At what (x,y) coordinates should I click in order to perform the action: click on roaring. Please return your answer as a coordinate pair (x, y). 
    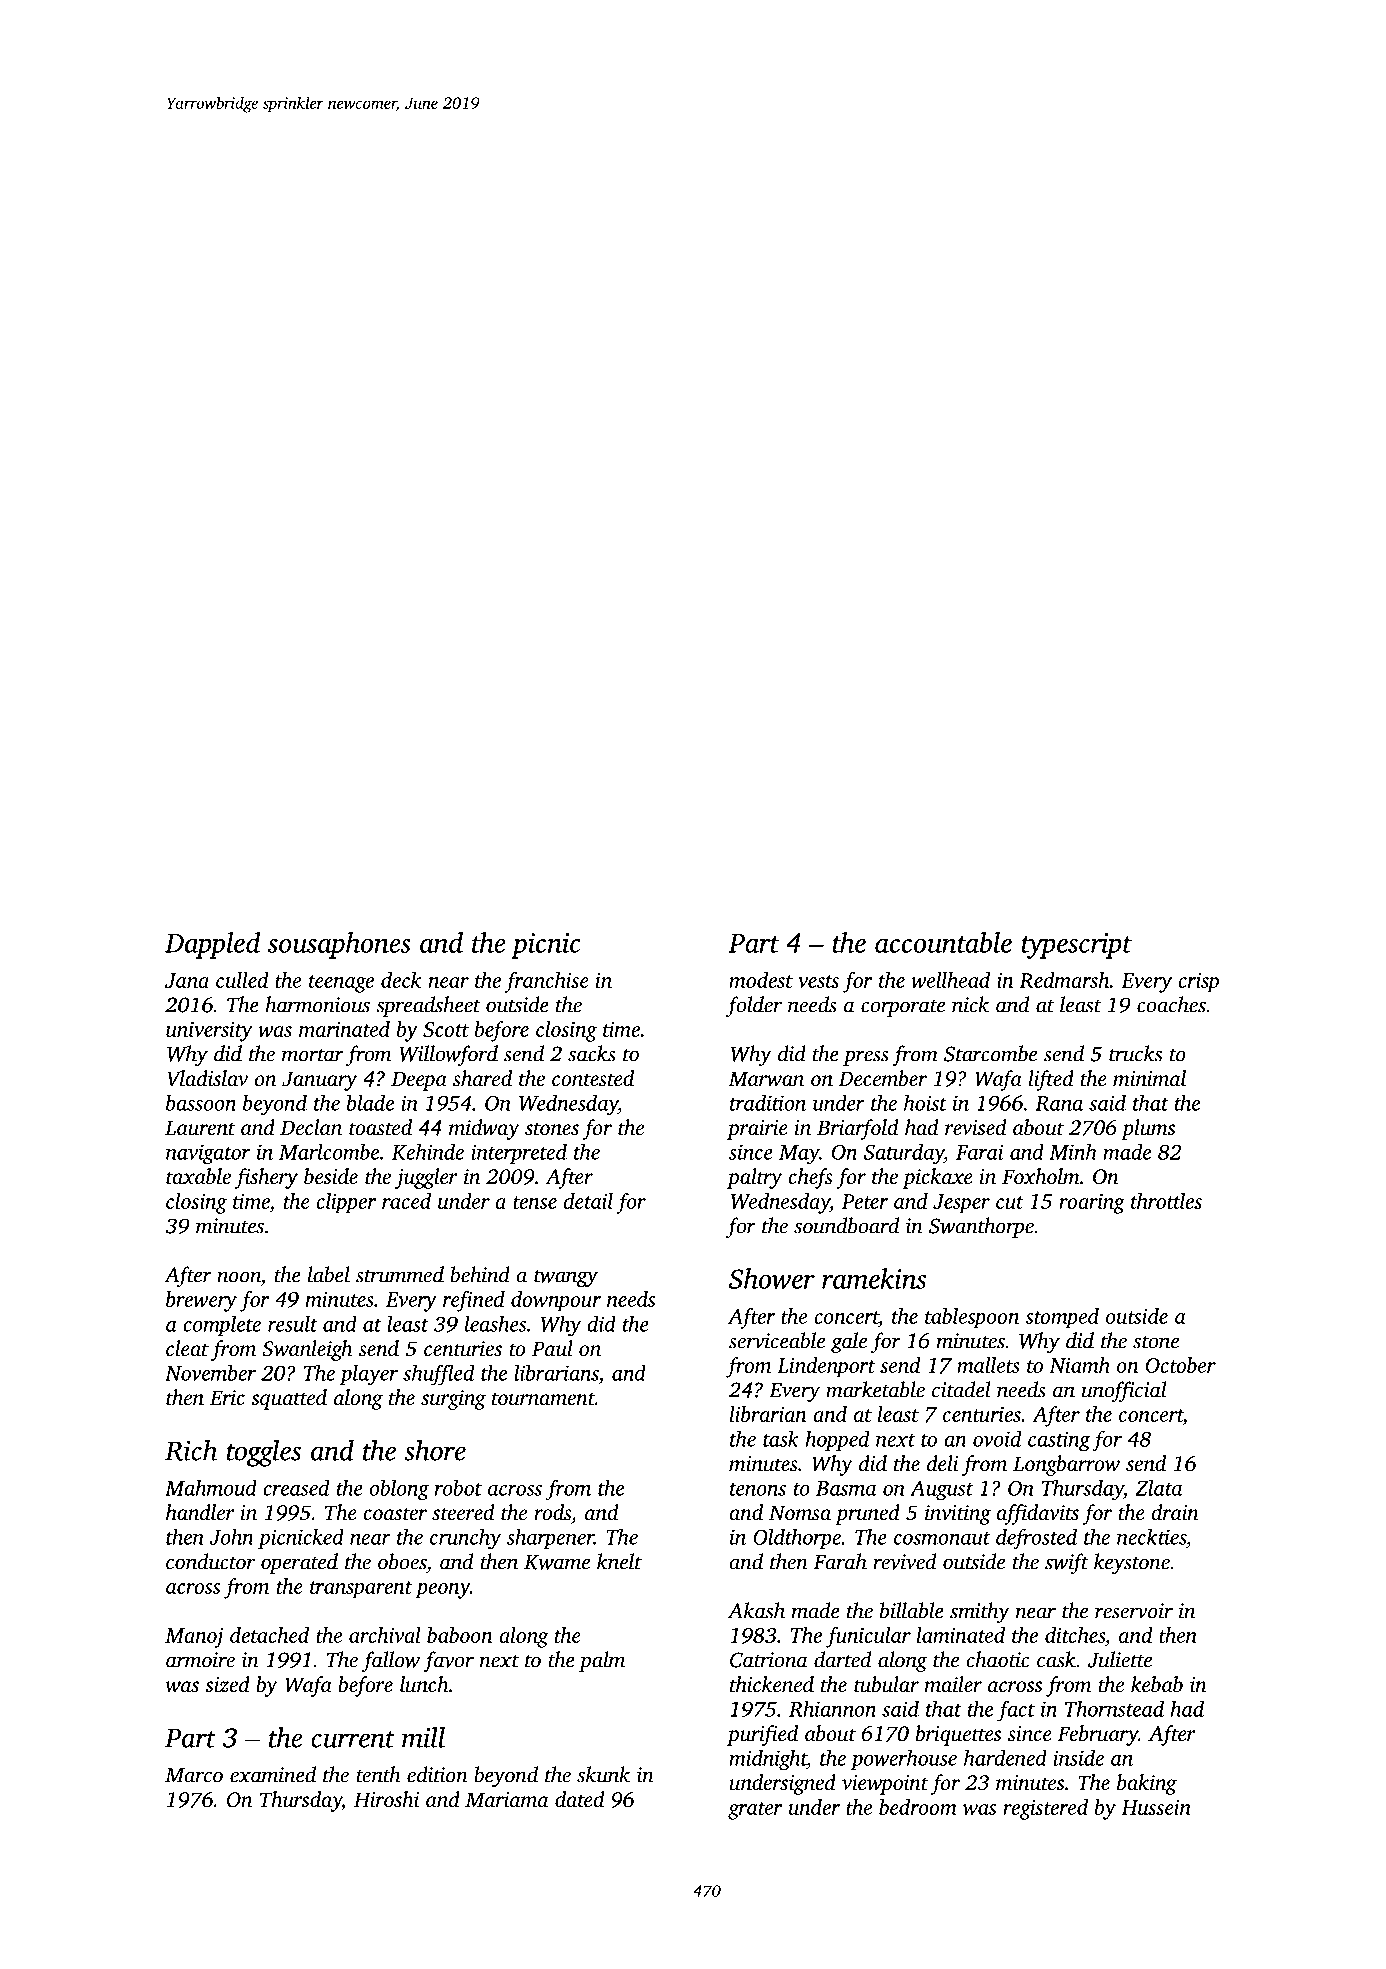
    Looking at the image, I should click on (1092, 1204).
